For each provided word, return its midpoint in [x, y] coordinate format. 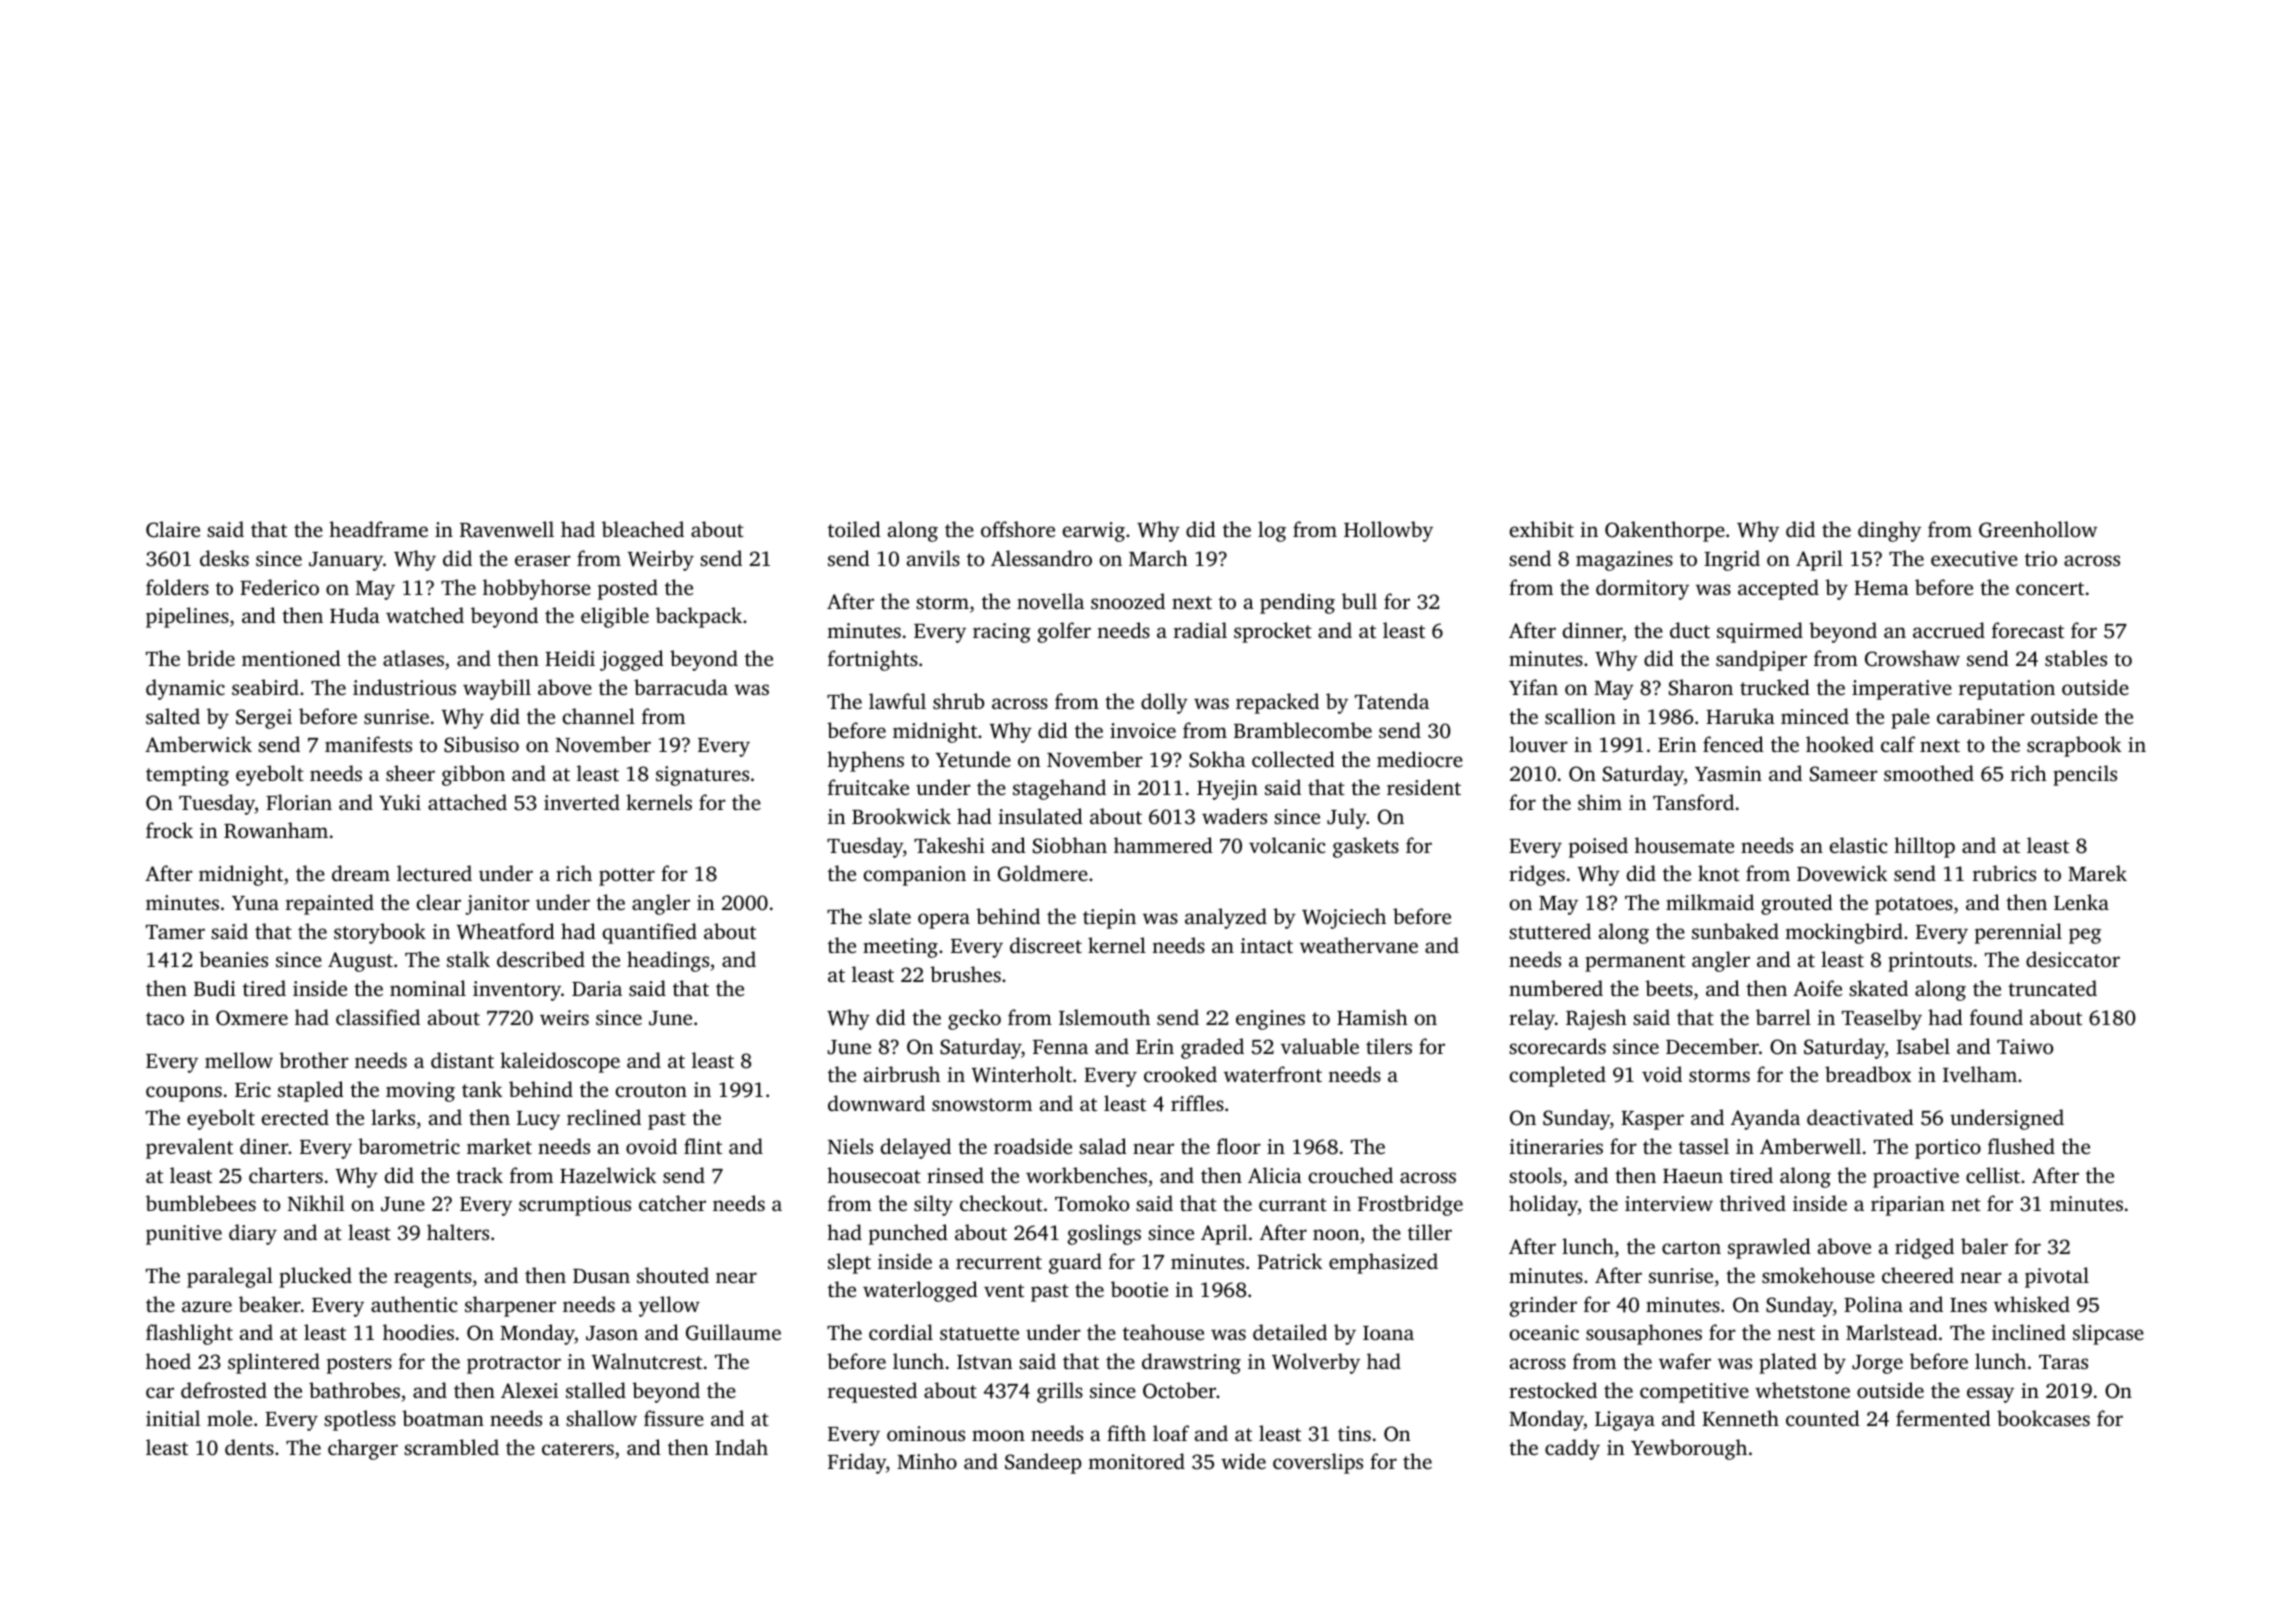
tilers [1389, 1046]
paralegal [230, 1277]
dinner [1593, 631]
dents [249, 1447]
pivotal [2057, 1277]
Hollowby [1388, 531]
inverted [582, 802]
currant [1293, 1204]
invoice [1143, 730]
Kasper [1652, 1120]
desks [224, 558]
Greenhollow [2038, 529]
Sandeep [1043, 1463]
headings [668, 961]
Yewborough [1689, 1449]
